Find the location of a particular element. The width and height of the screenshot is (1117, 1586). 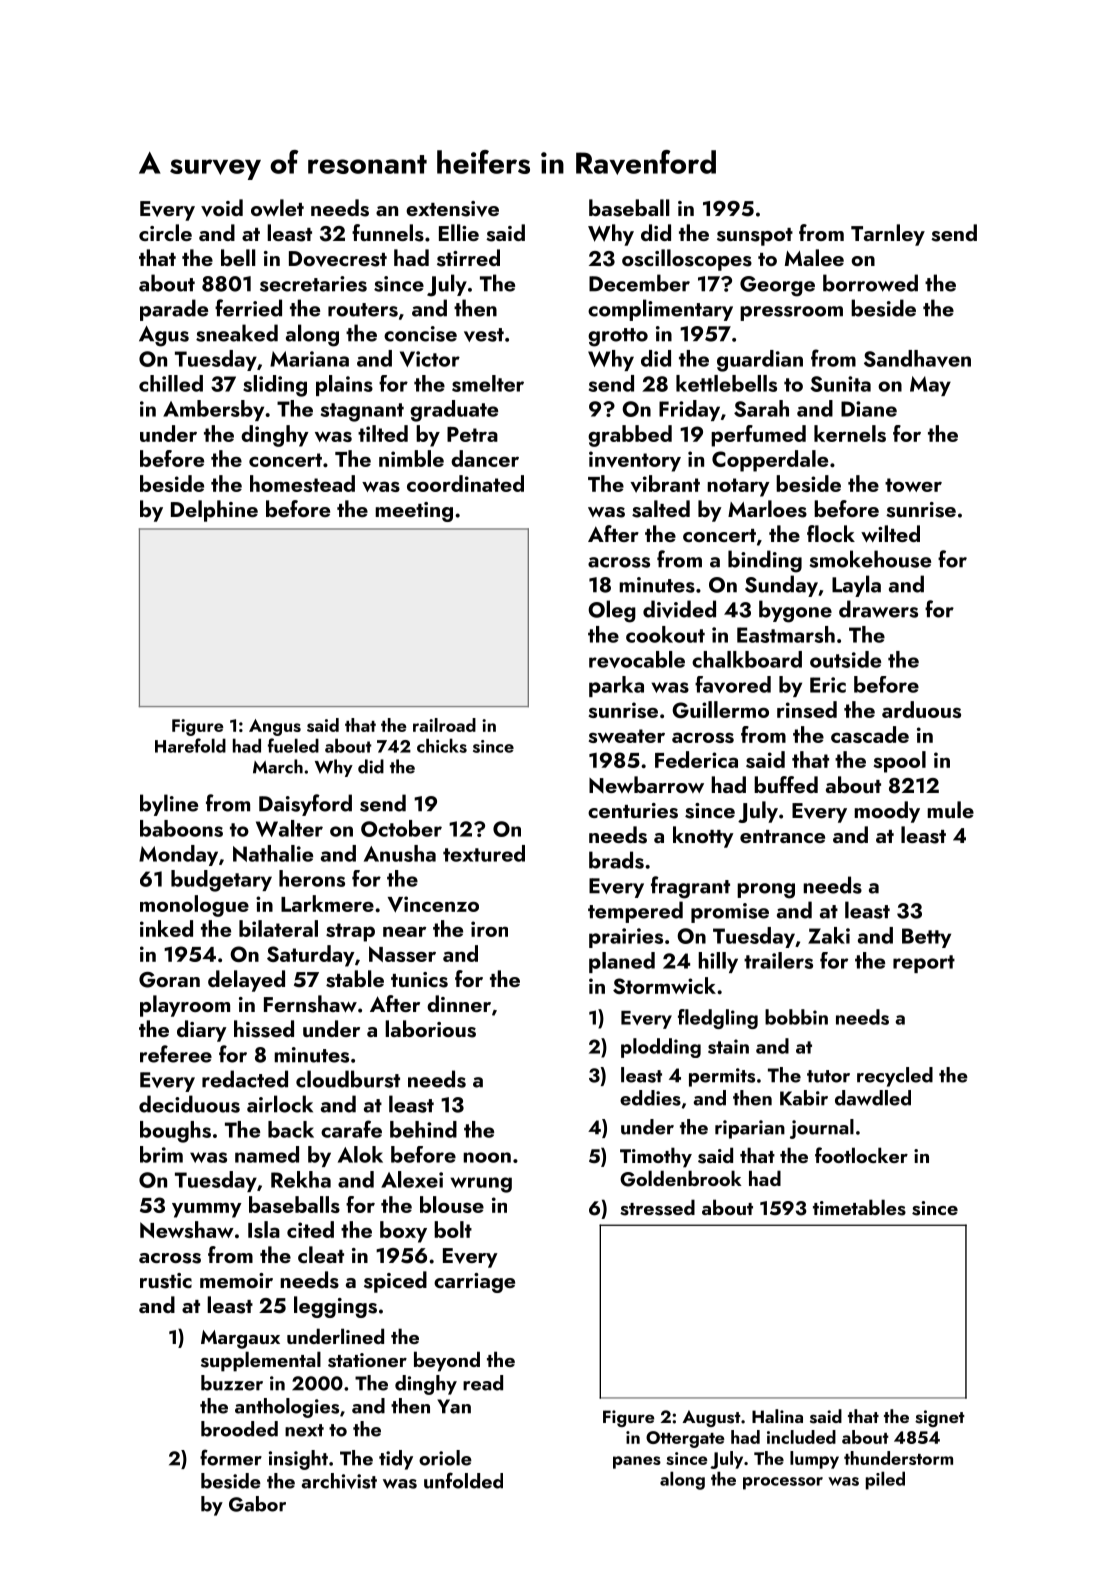

cascade is located at coordinates (870, 734).
